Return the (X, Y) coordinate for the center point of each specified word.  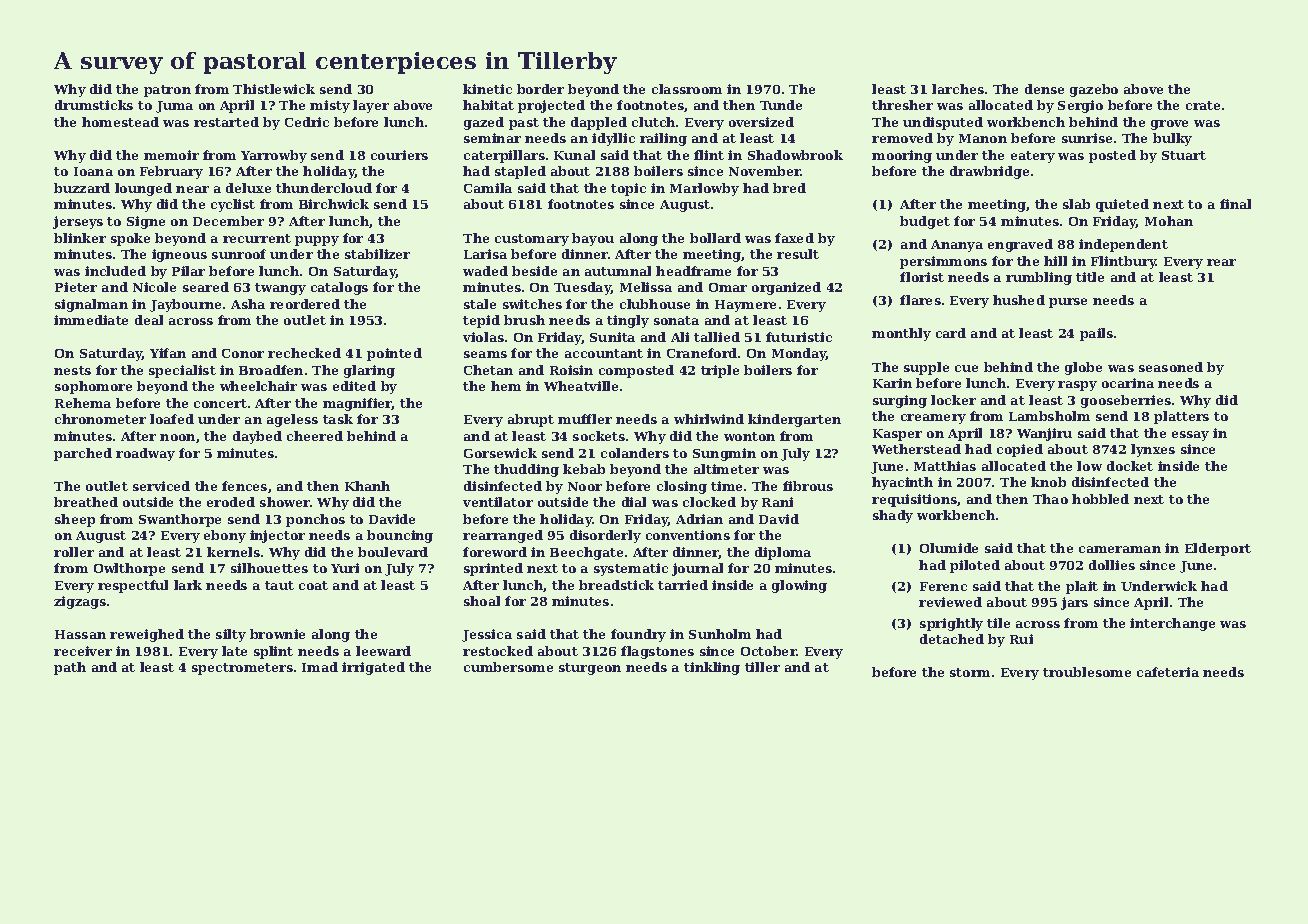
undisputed (943, 123)
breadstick (616, 585)
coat (313, 585)
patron (167, 91)
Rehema (83, 403)
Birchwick (334, 204)
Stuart (1184, 155)
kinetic (487, 89)
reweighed (147, 635)
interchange (1172, 624)
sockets (599, 436)
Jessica (487, 635)
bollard (715, 238)
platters (1181, 417)
